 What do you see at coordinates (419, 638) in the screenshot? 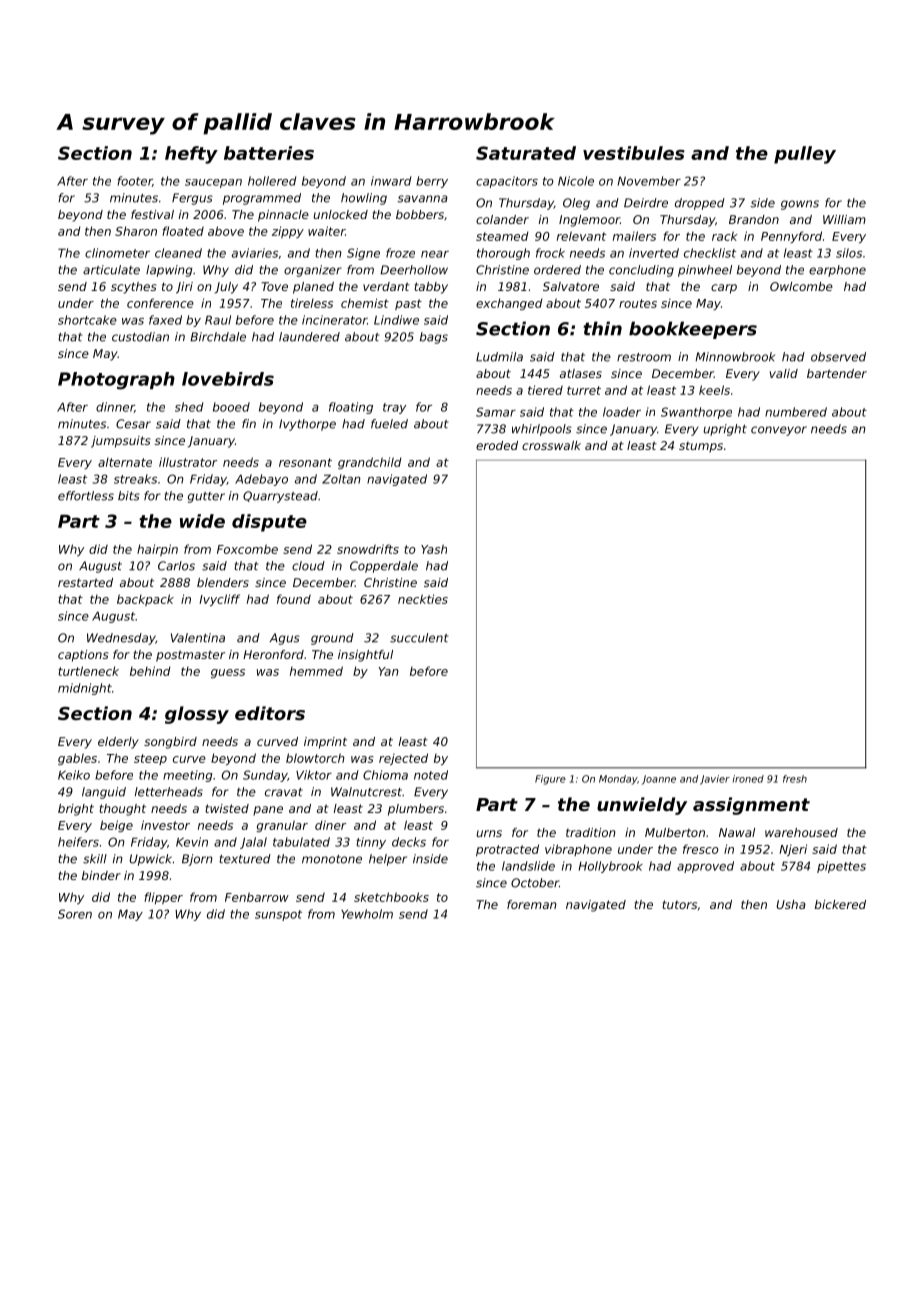
I see `succulent` at bounding box center [419, 638].
